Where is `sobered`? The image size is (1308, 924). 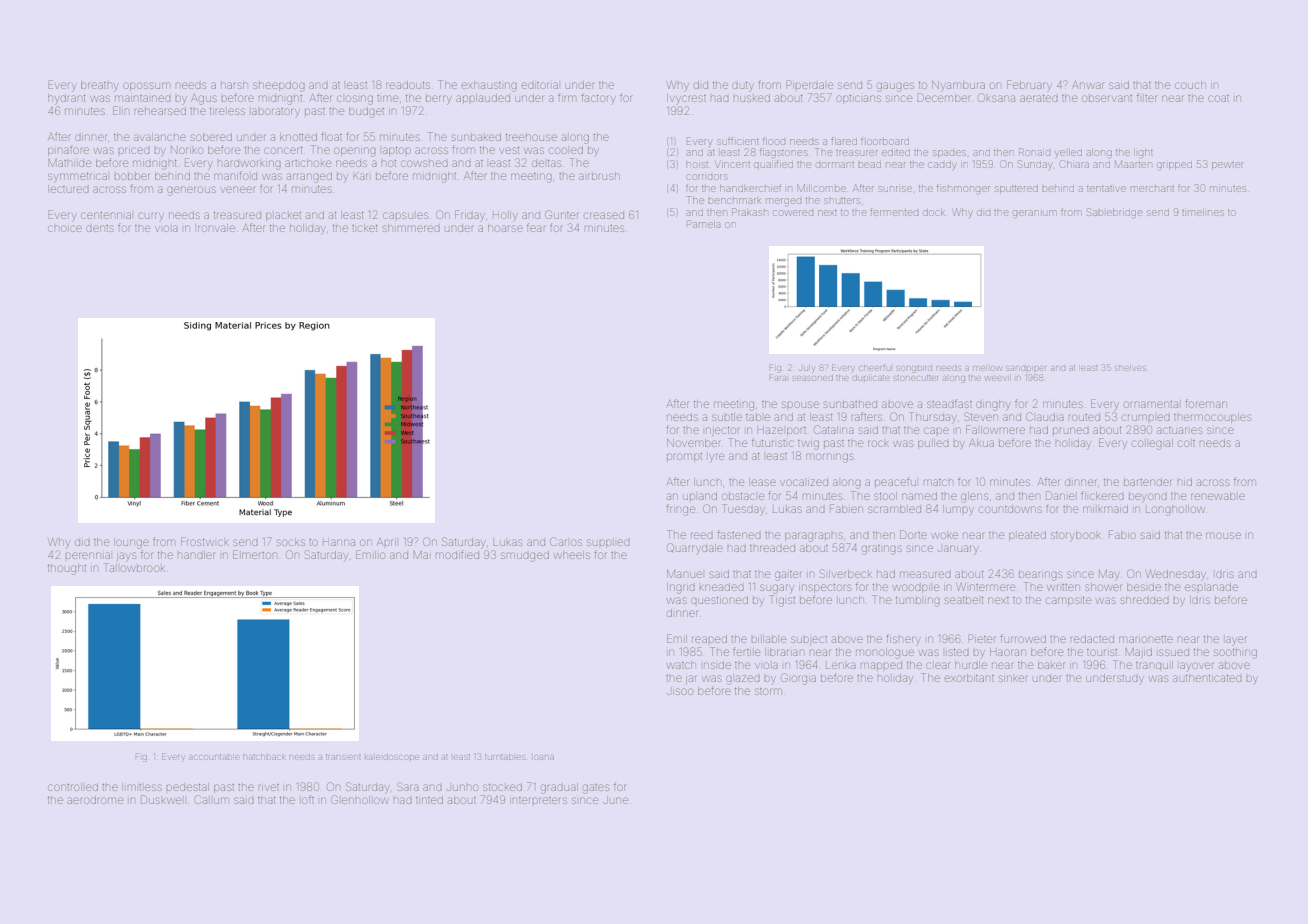 sobered is located at coordinates (211, 137).
